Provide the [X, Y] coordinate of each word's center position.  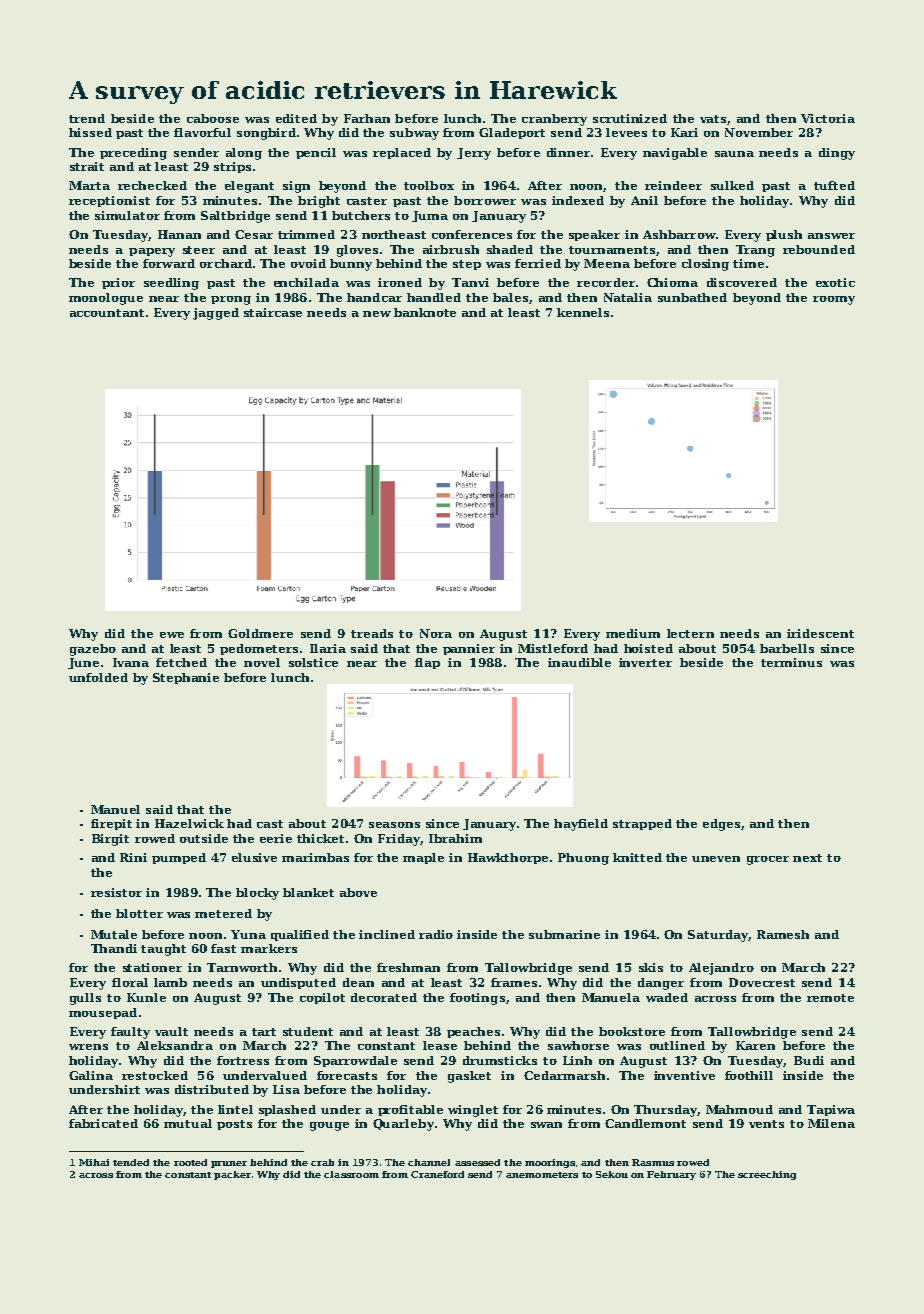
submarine [564, 934]
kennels [583, 312]
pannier [469, 649]
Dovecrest [762, 982]
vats [713, 119]
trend [87, 118]
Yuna [248, 934]
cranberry [554, 120]
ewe [172, 635]
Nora [436, 633]
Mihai [94, 1162]
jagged [216, 314]
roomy [834, 300]
